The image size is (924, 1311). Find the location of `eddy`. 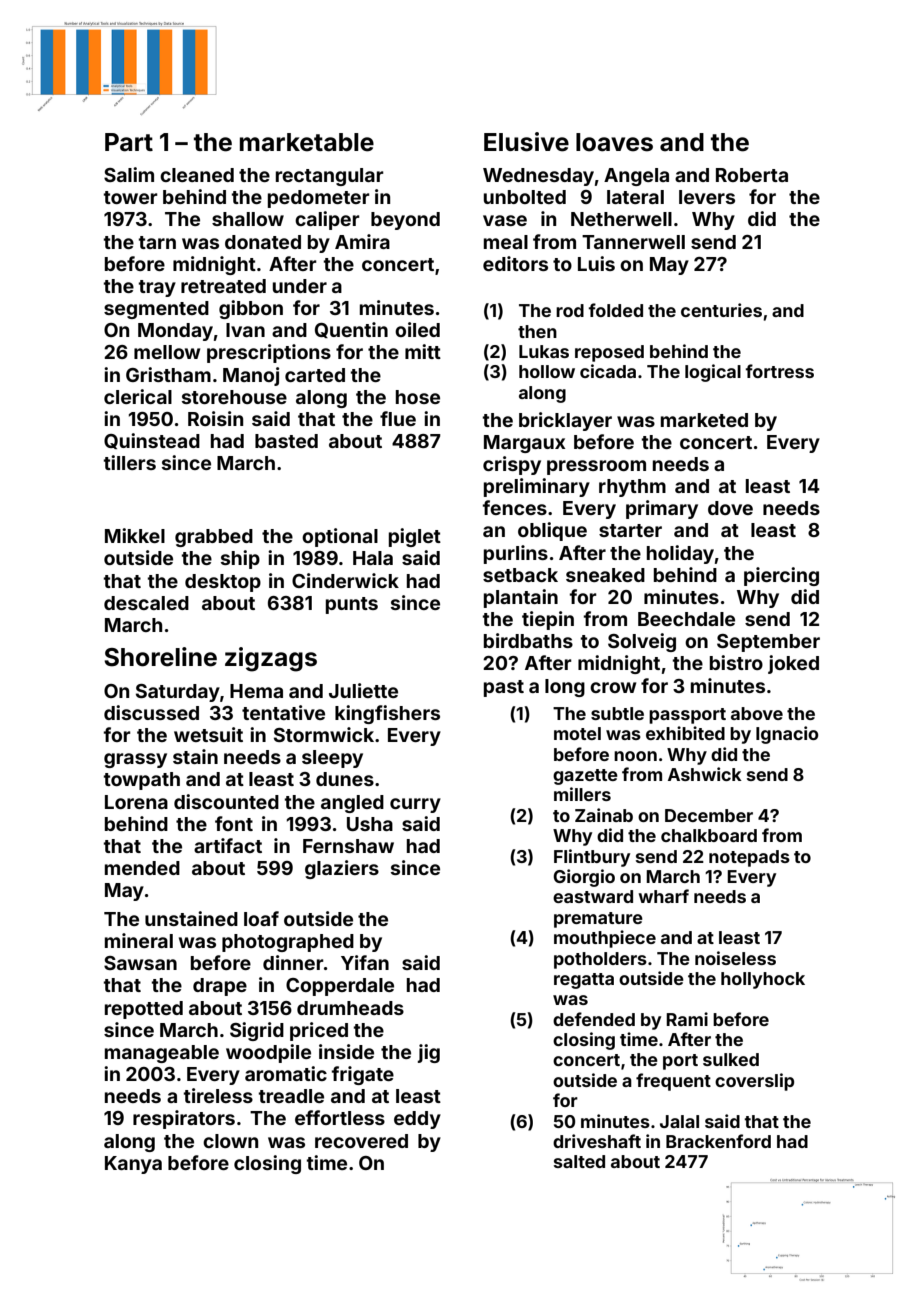

eddy is located at coordinates (417, 1120).
